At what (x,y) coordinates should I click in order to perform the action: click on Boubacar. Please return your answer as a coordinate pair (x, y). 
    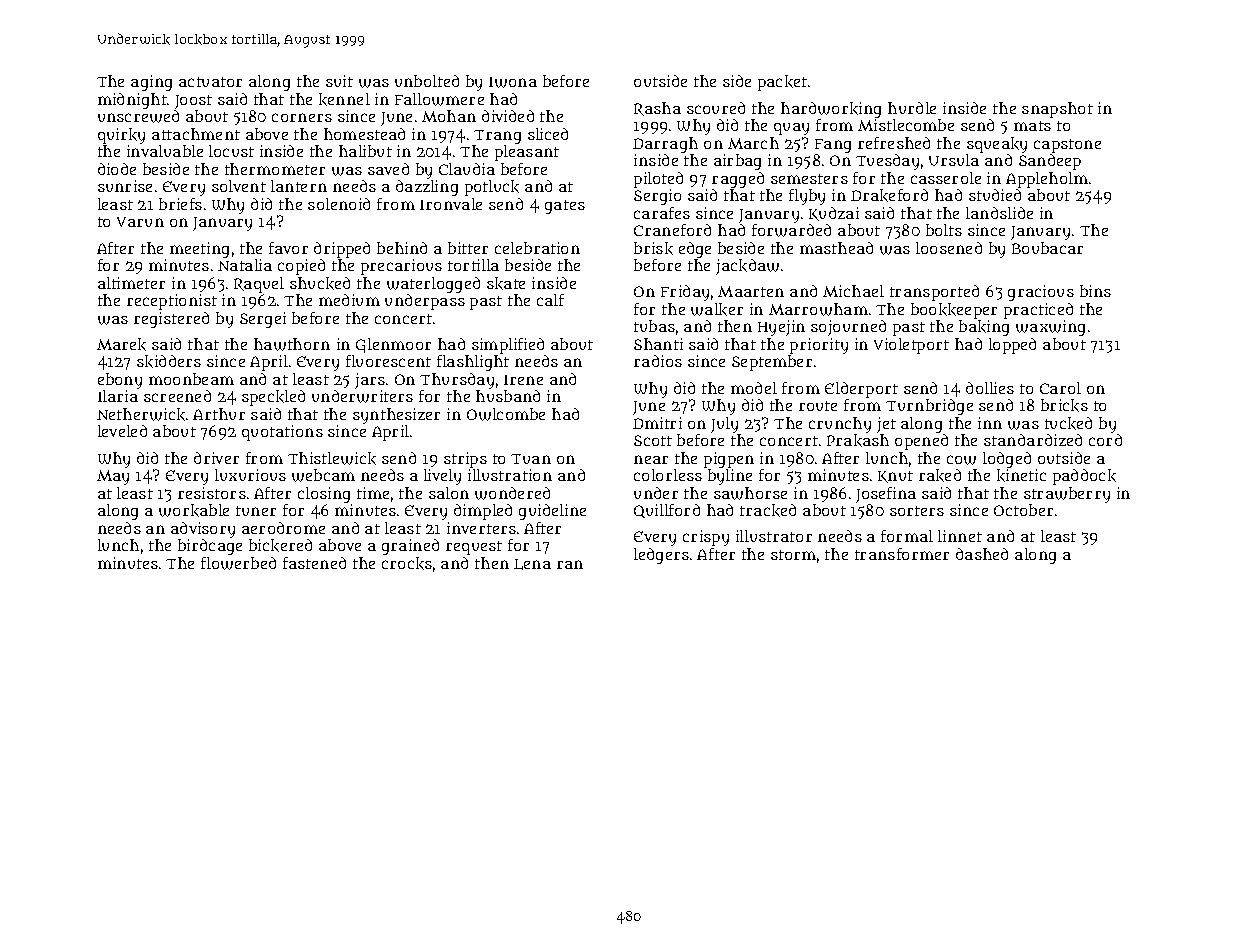
    Looking at the image, I should click on (1047, 248).
